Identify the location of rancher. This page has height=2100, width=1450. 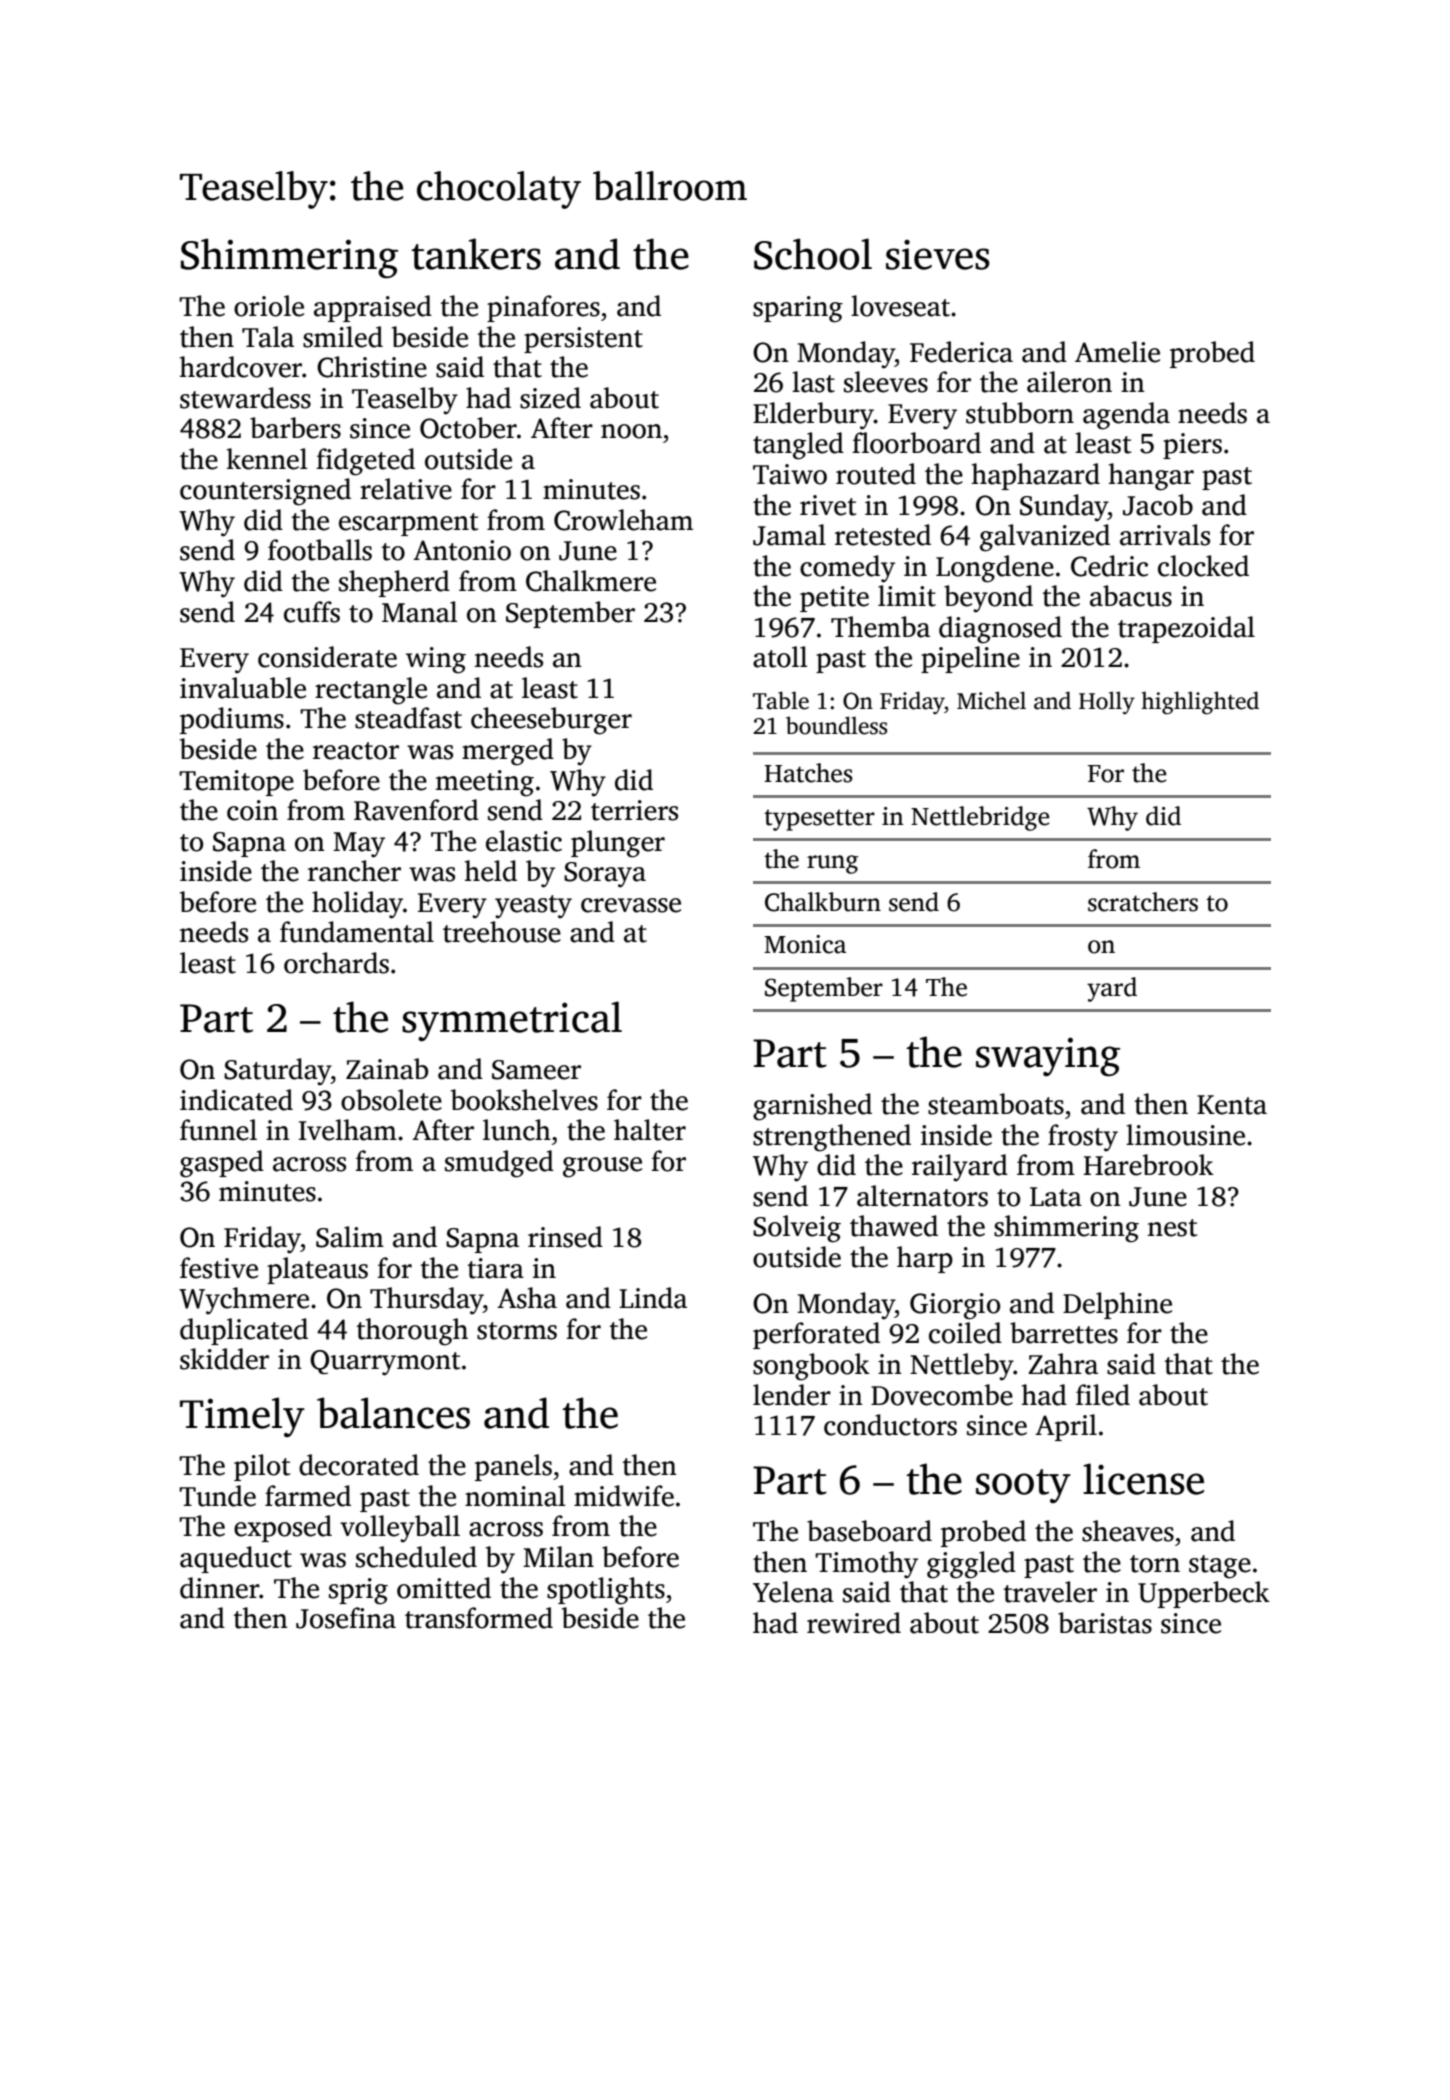
(354, 871).
